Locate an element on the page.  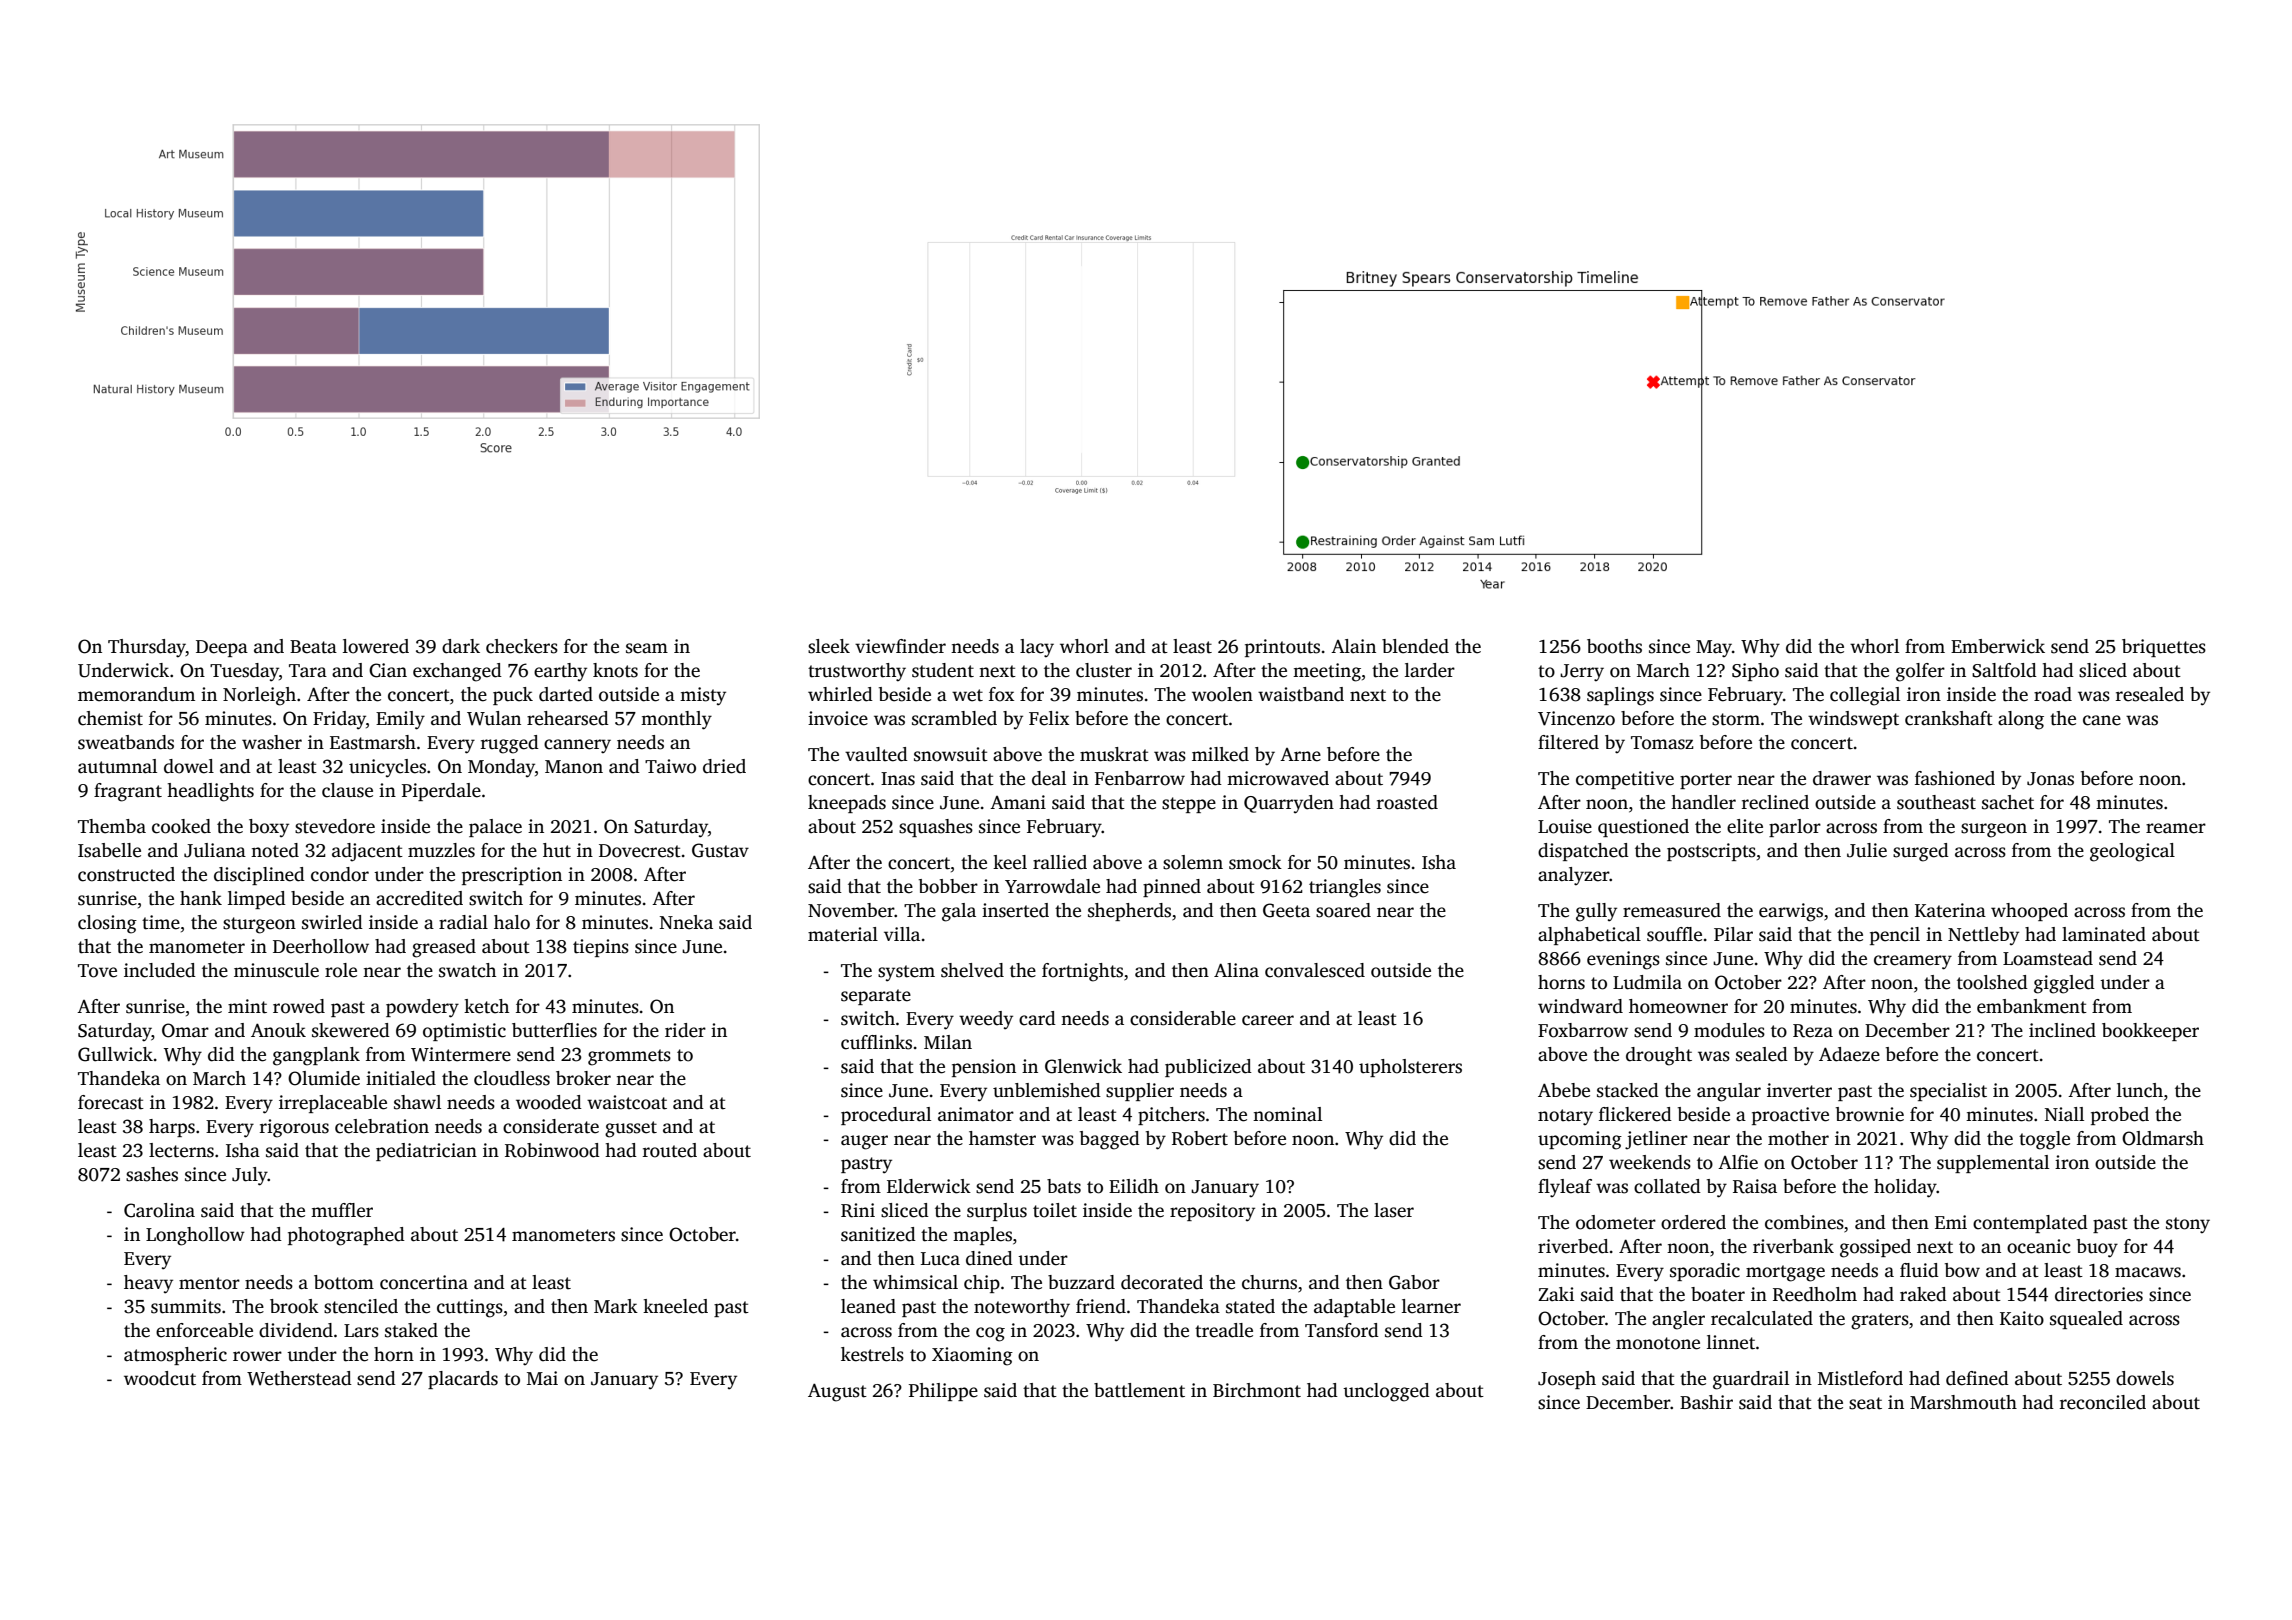
Bashir is located at coordinates (1706, 1402).
